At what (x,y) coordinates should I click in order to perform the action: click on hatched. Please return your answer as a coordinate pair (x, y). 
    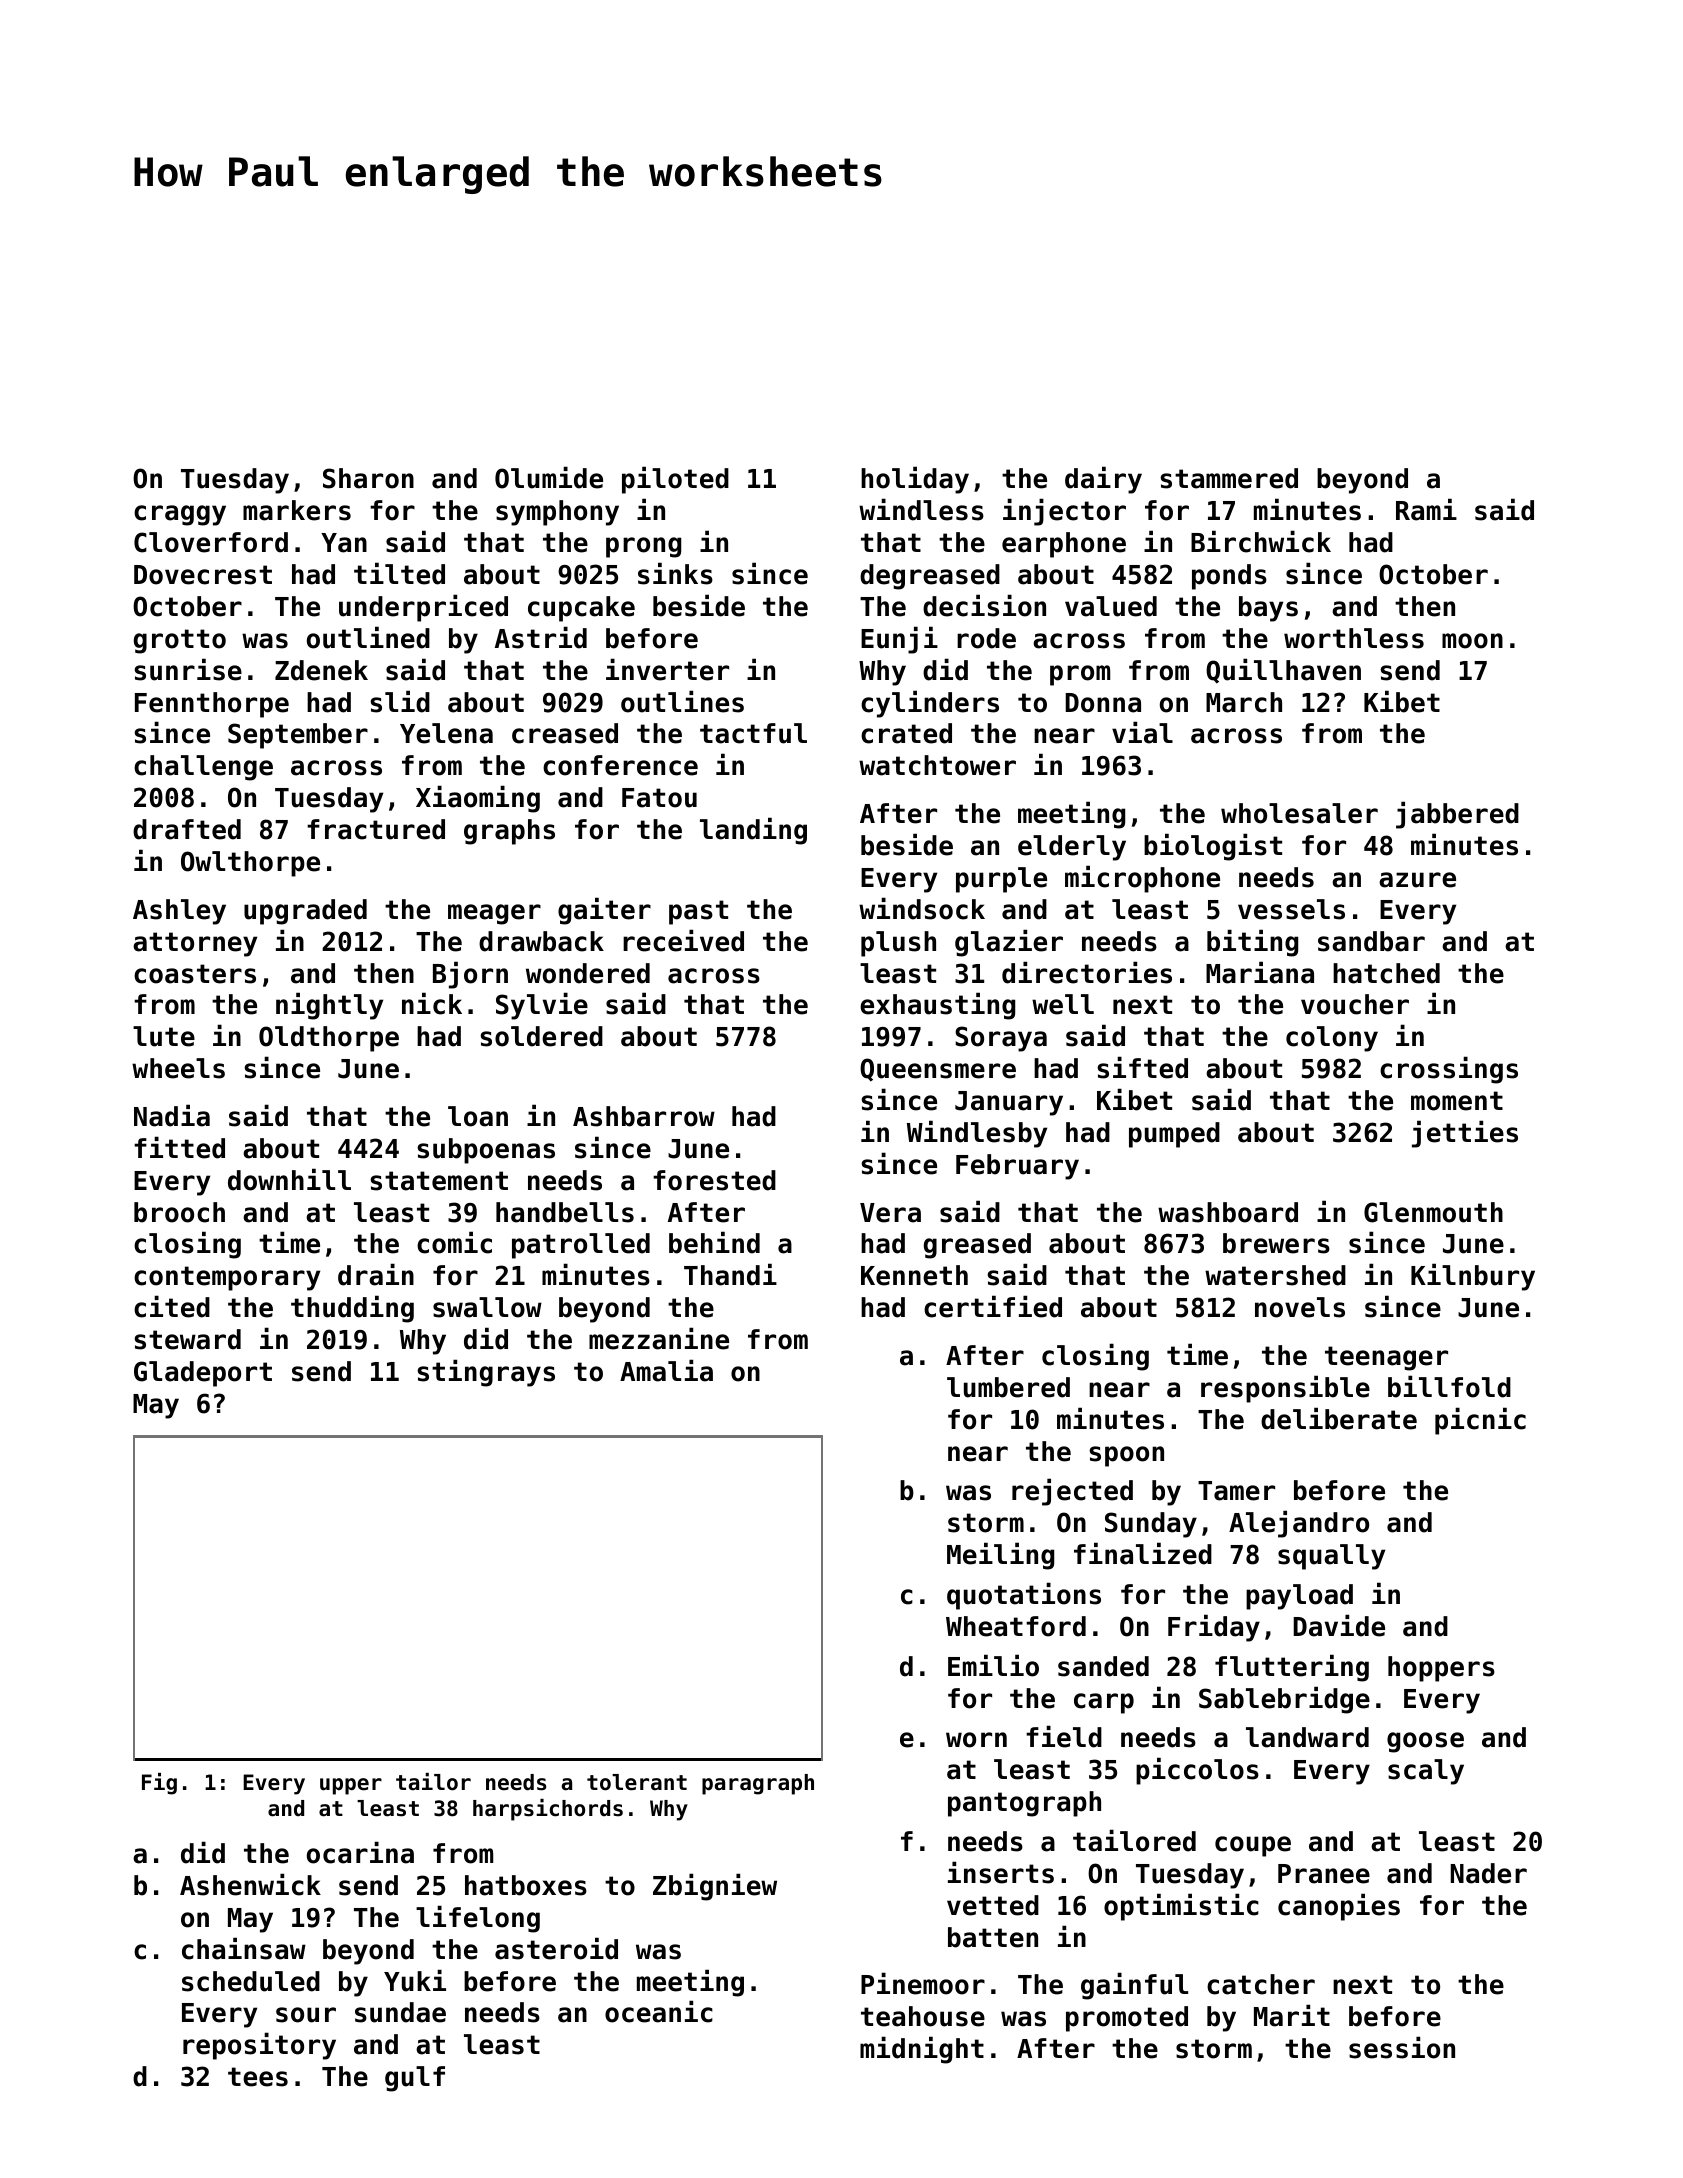
    Looking at the image, I should click on (1386, 973).
